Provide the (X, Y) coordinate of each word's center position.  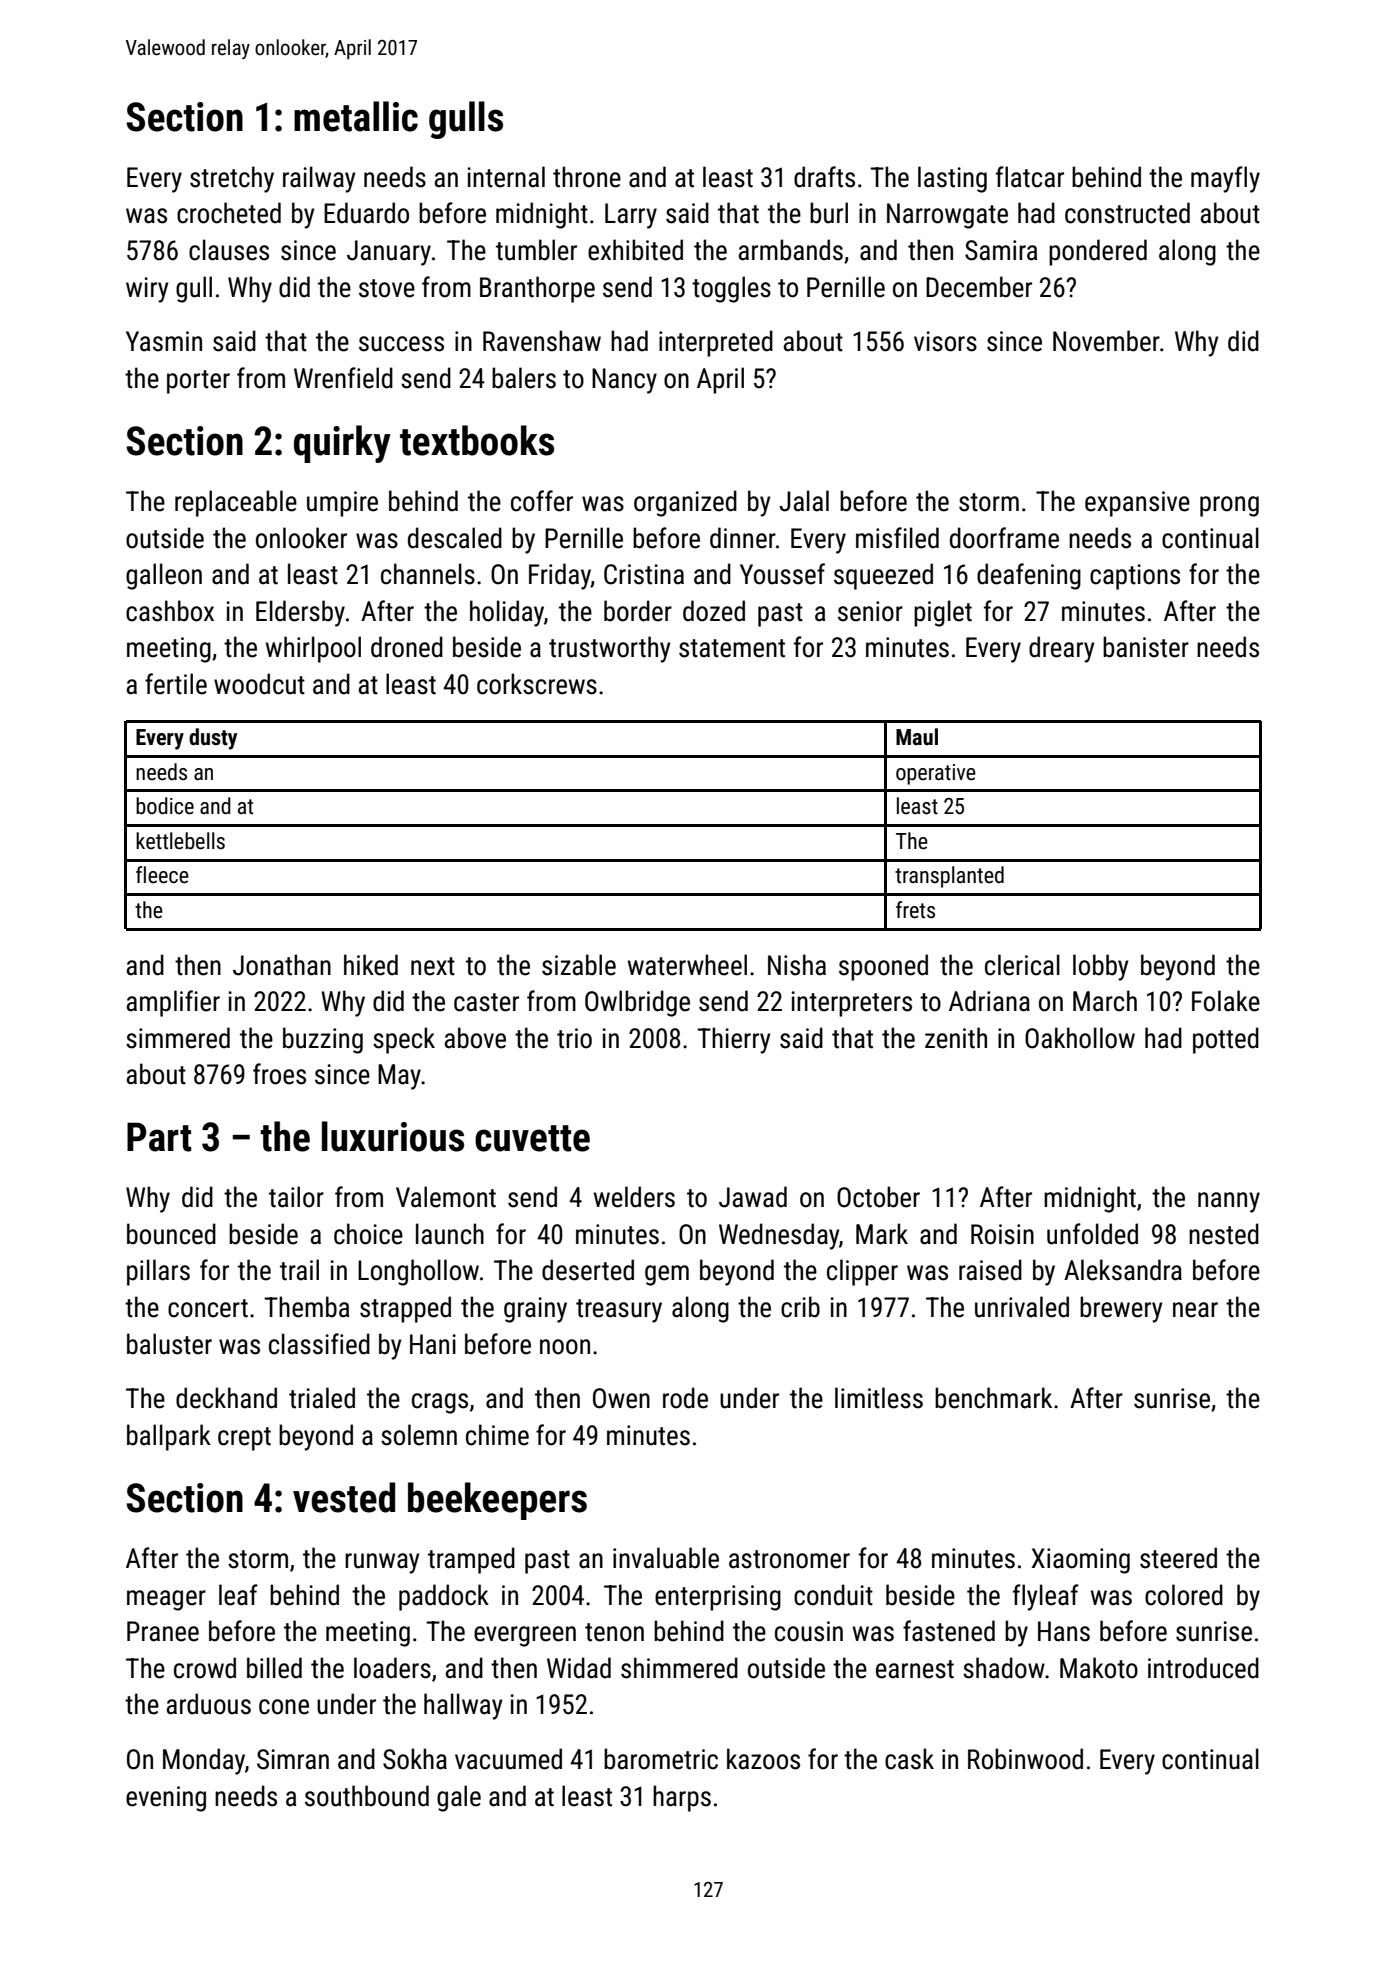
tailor (296, 1197)
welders (634, 1197)
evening (166, 1799)
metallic (356, 116)
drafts (824, 177)
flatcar (1030, 177)
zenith (956, 1038)
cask (909, 1759)
